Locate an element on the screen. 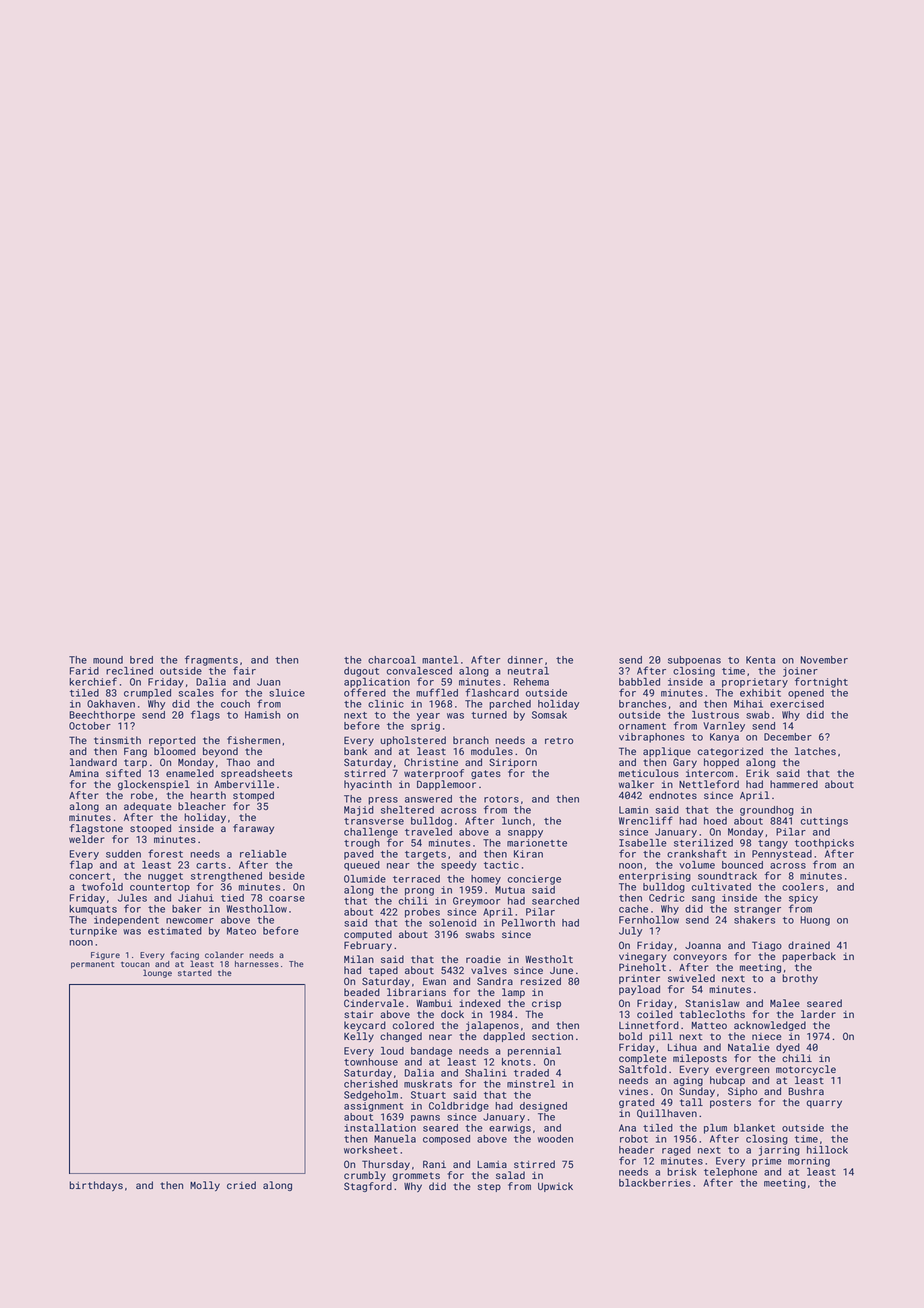  November is located at coordinates (824, 660).
